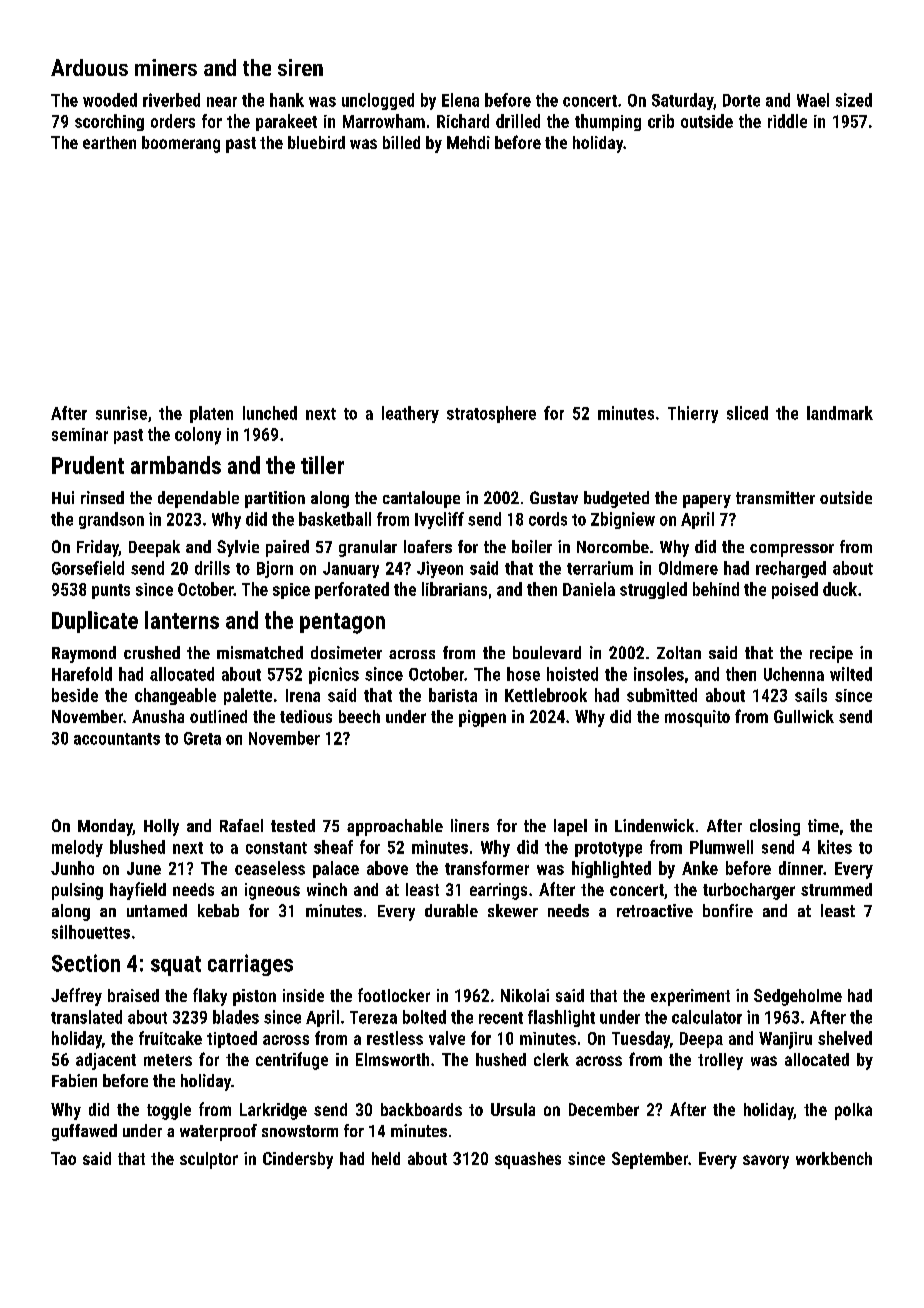  I want to click on Elena, so click(460, 100).
